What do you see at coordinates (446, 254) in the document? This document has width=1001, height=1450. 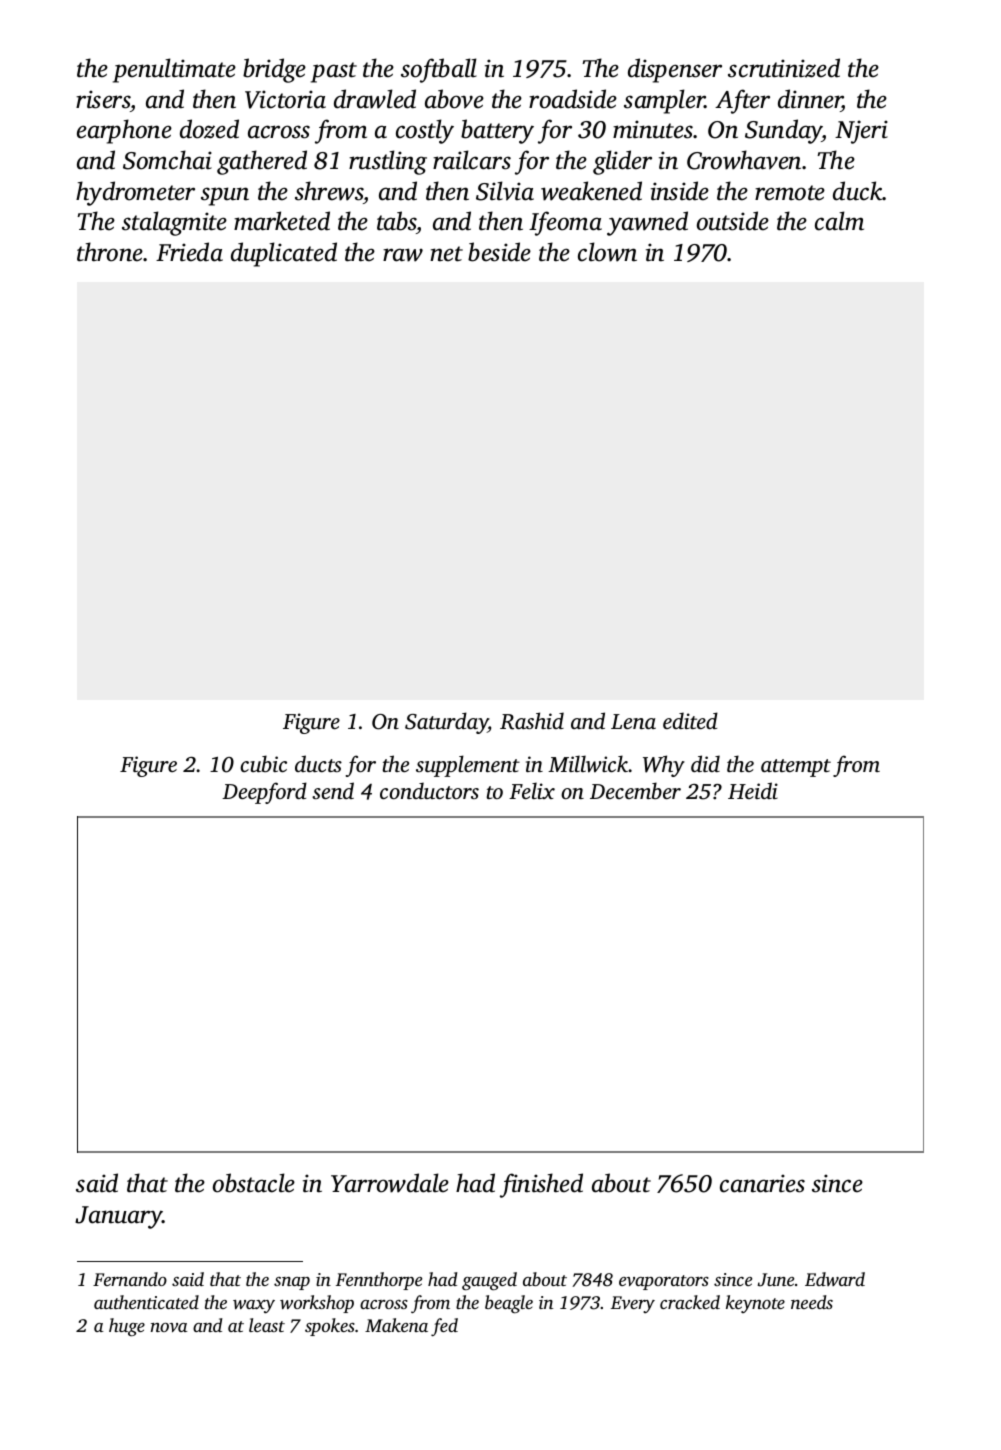 I see `net` at bounding box center [446, 254].
